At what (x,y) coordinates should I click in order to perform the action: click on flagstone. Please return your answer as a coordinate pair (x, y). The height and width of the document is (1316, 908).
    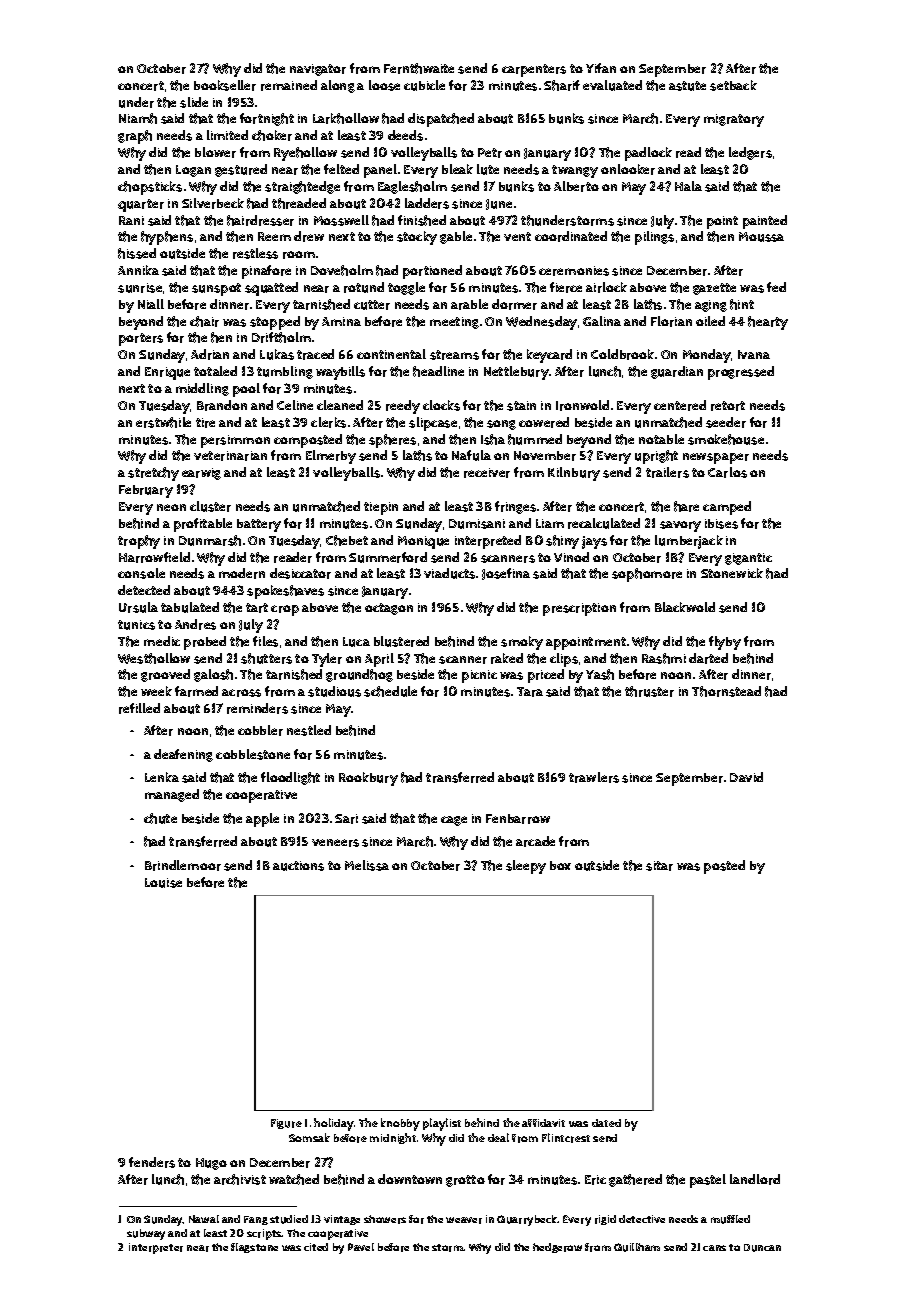
    Looking at the image, I should click on (254, 1248).
